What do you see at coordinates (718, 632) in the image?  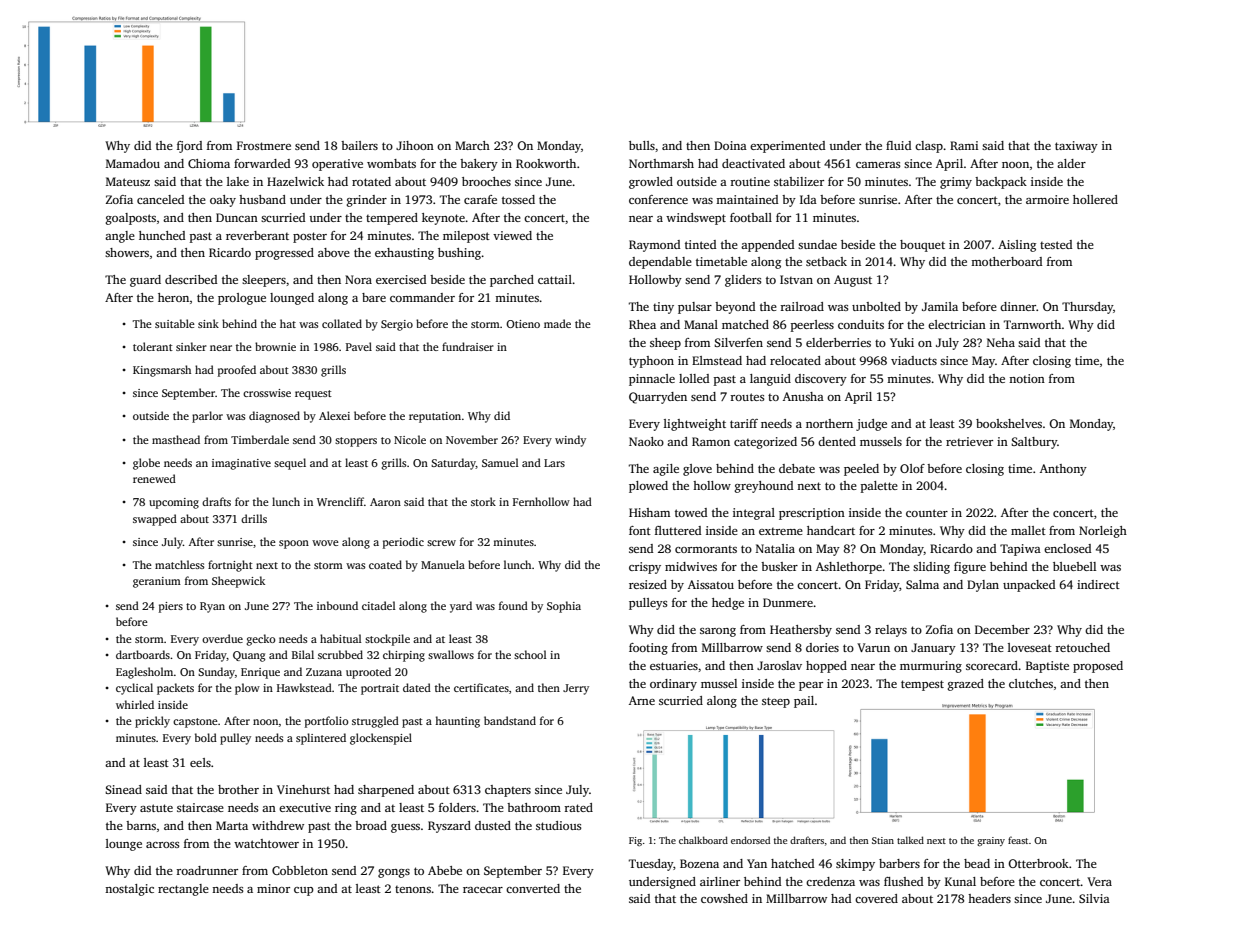 I see `sarong` at bounding box center [718, 632].
